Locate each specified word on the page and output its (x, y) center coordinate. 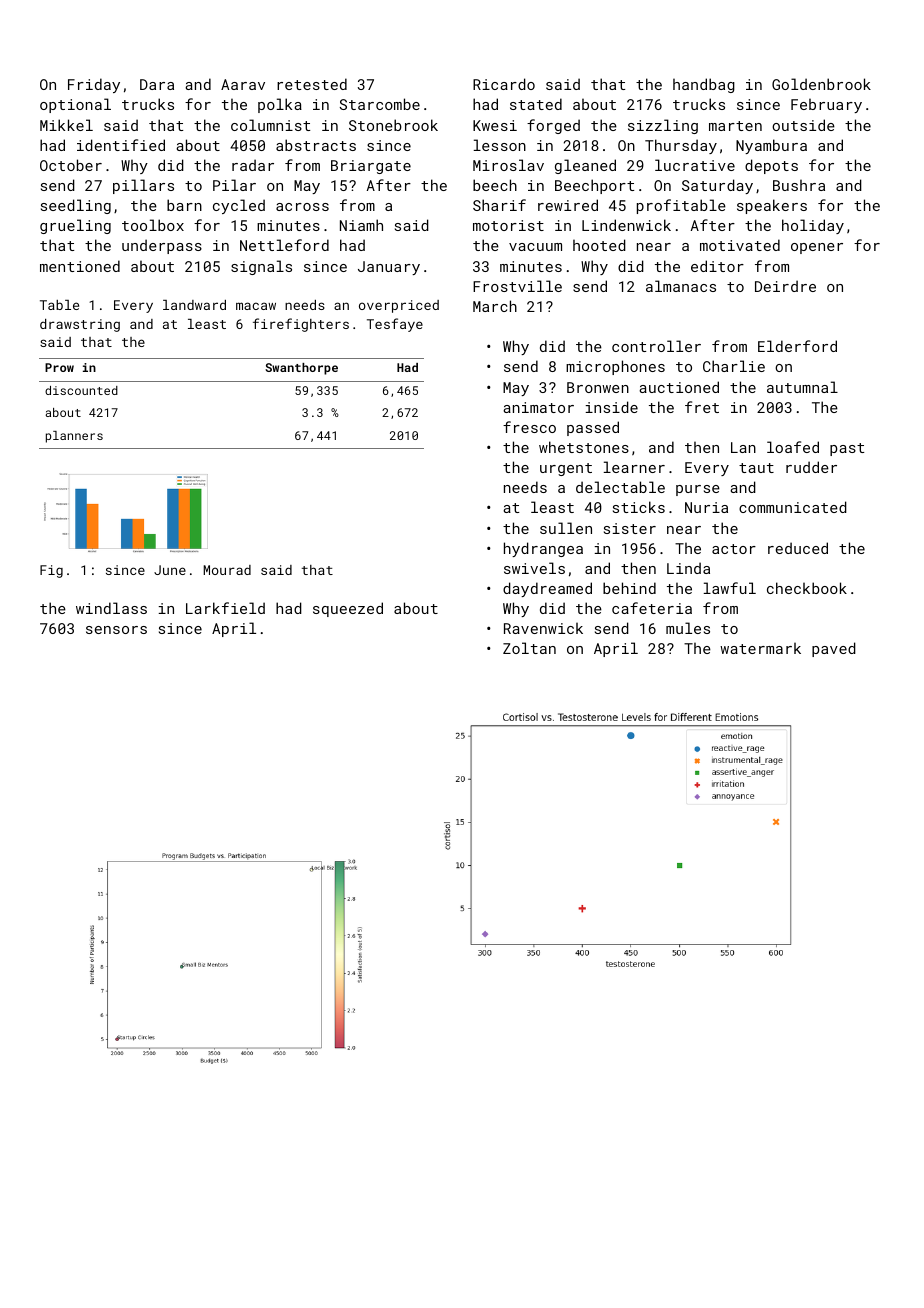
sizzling (663, 126)
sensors (116, 630)
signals (261, 267)
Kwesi (495, 125)
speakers (772, 206)
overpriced (399, 306)
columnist (270, 125)
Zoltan (529, 648)
